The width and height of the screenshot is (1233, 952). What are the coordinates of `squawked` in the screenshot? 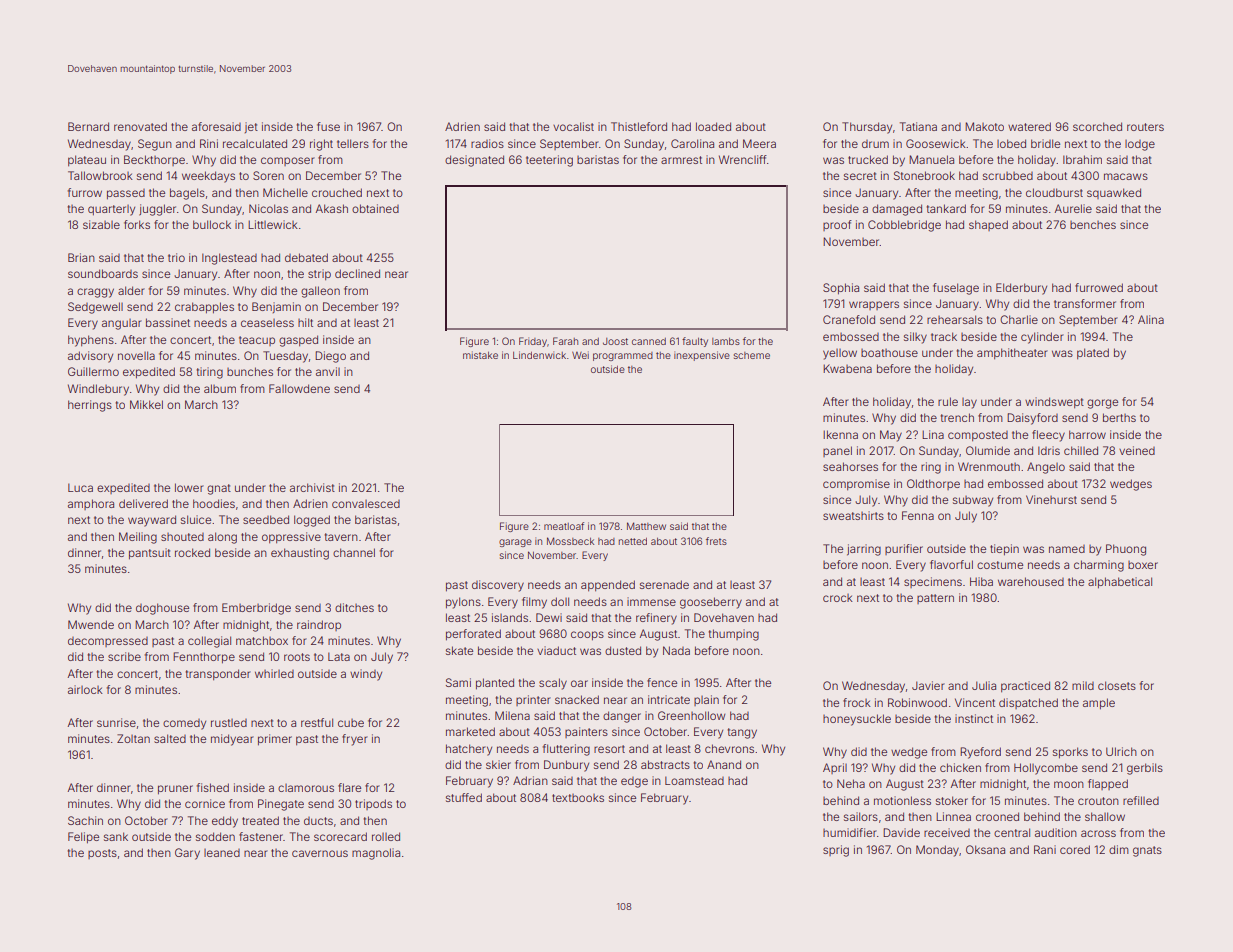 It's located at (1114, 193).
